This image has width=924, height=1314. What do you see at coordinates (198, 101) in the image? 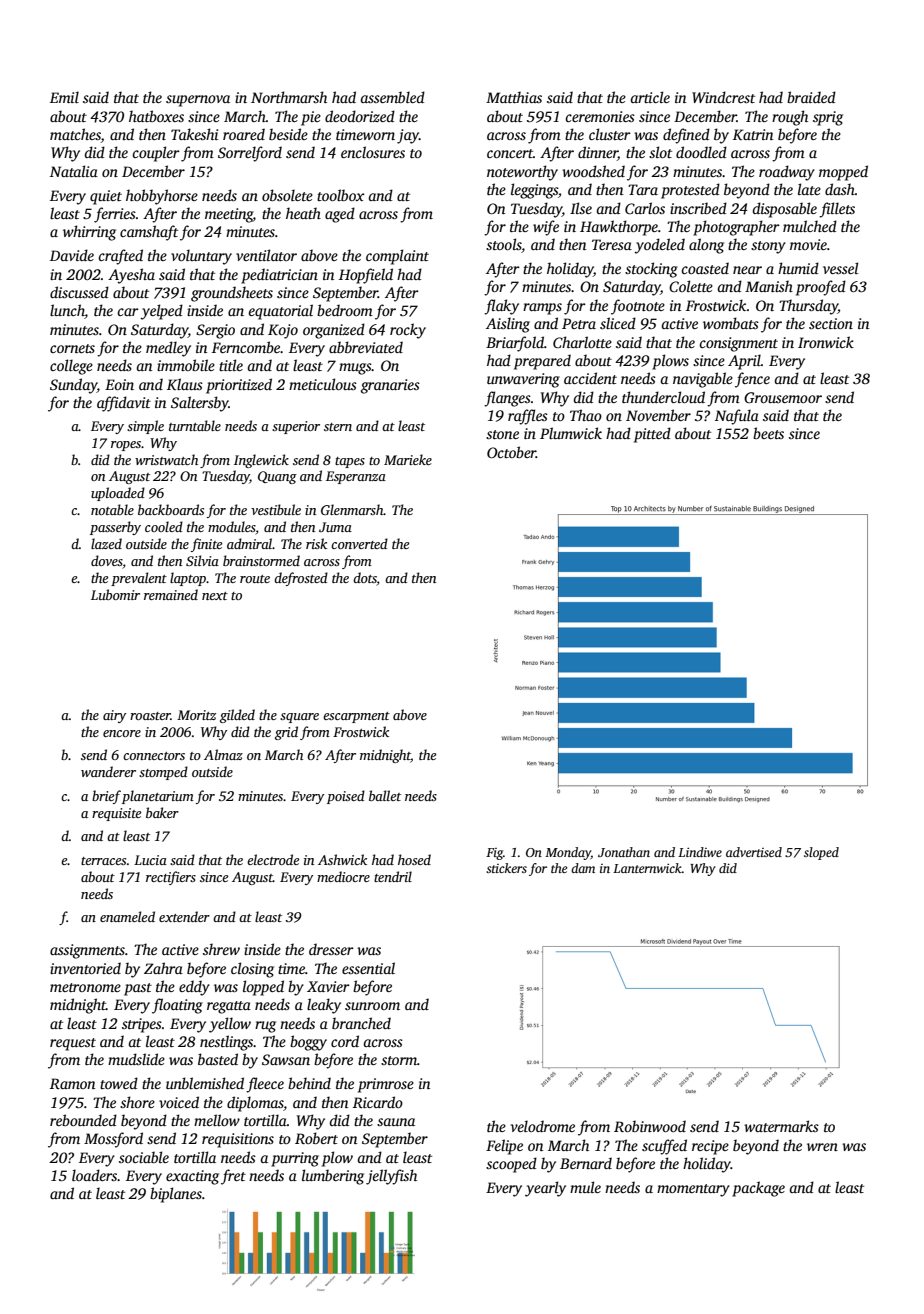
I see `supernova` at bounding box center [198, 101].
